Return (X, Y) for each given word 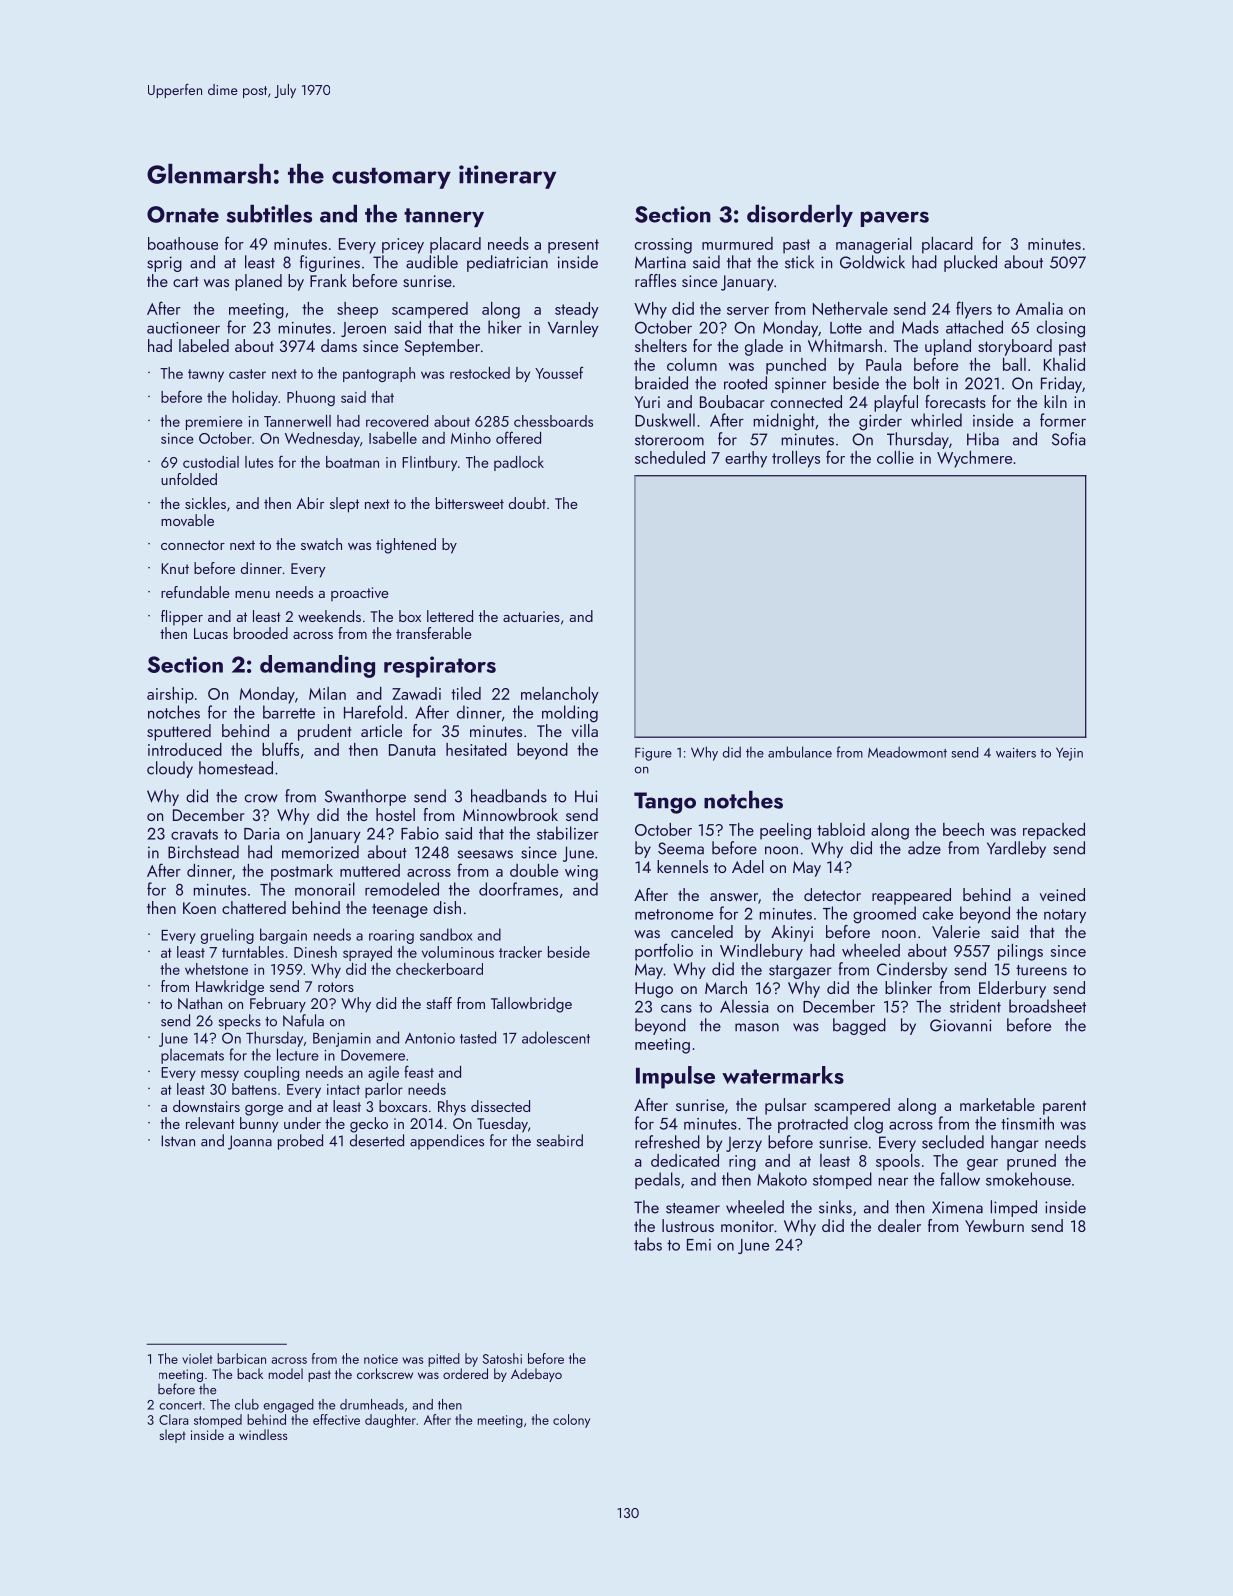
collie (895, 457)
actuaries (531, 616)
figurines (330, 263)
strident (975, 1006)
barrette (289, 712)
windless (263, 1434)
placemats (192, 1056)
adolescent (556, 1037)
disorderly (800, 215)
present (573, 246)
